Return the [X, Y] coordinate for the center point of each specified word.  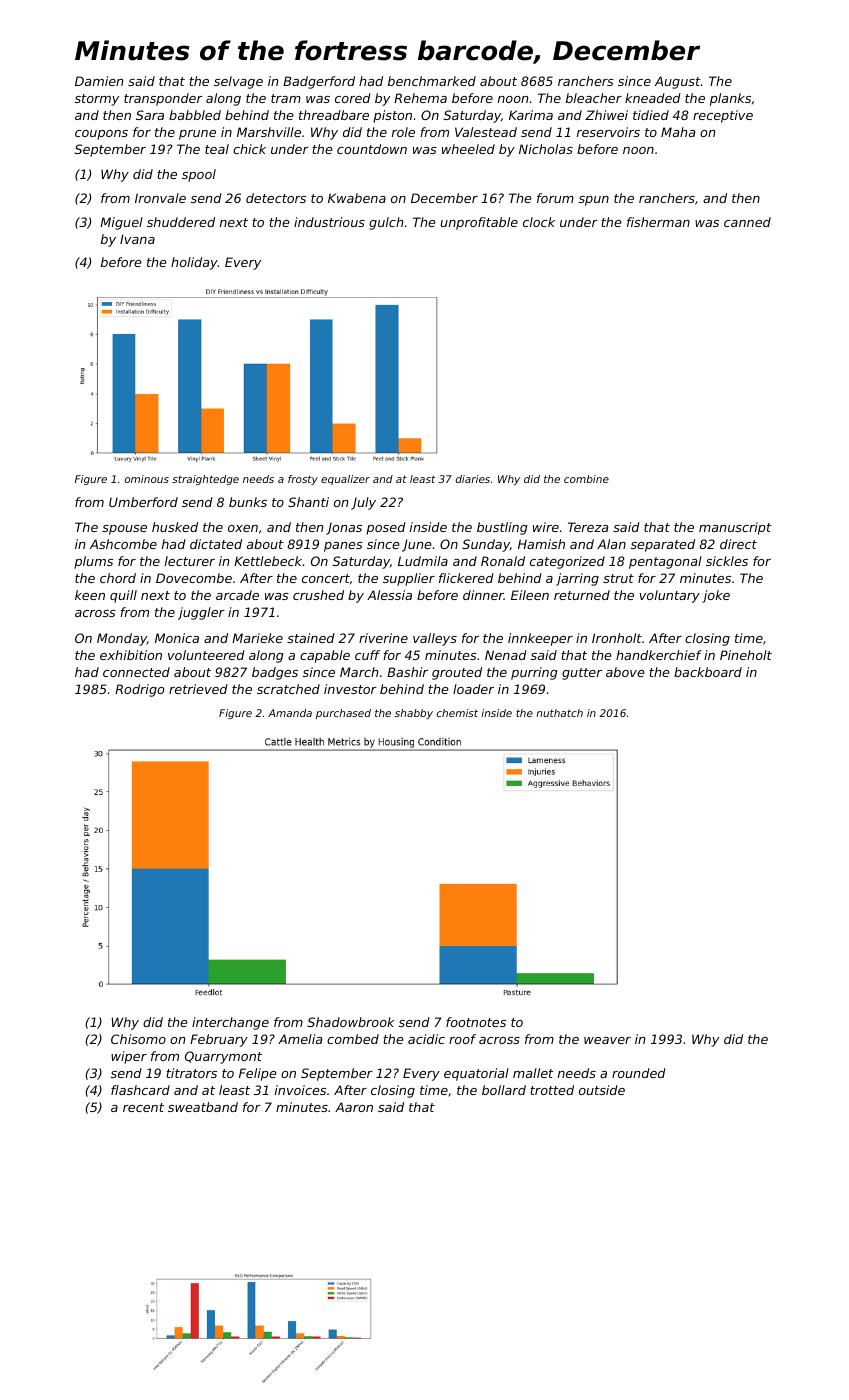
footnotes [476, 1022]
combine [586, 479]
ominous [147, 479]
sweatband [203, 1107]
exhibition [131, 655]
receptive [723, 116]
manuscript [735, 528]
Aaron [354, 1107]
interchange [230, 1023]
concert [326, 578]
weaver [607, 1040]
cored [353, 98]
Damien [99, 81]
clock [539, 222]
